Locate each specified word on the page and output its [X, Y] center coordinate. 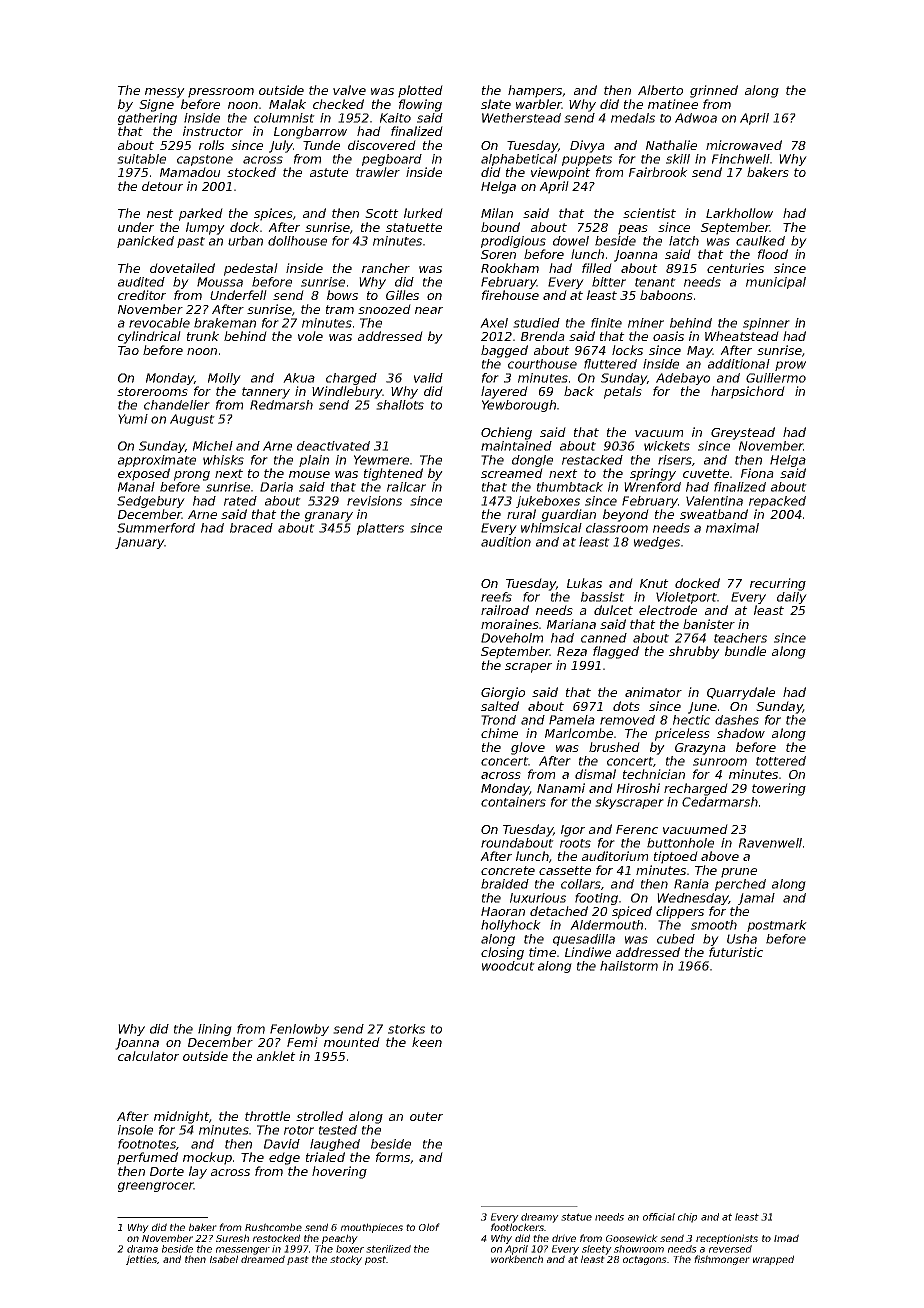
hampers [535, 91]
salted [500, 706]
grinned [714, 91]
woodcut [508, 966]
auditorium [615, 856]
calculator [148, 1056]
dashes [737, 720]
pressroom [221, 93]
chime [499, 733]
